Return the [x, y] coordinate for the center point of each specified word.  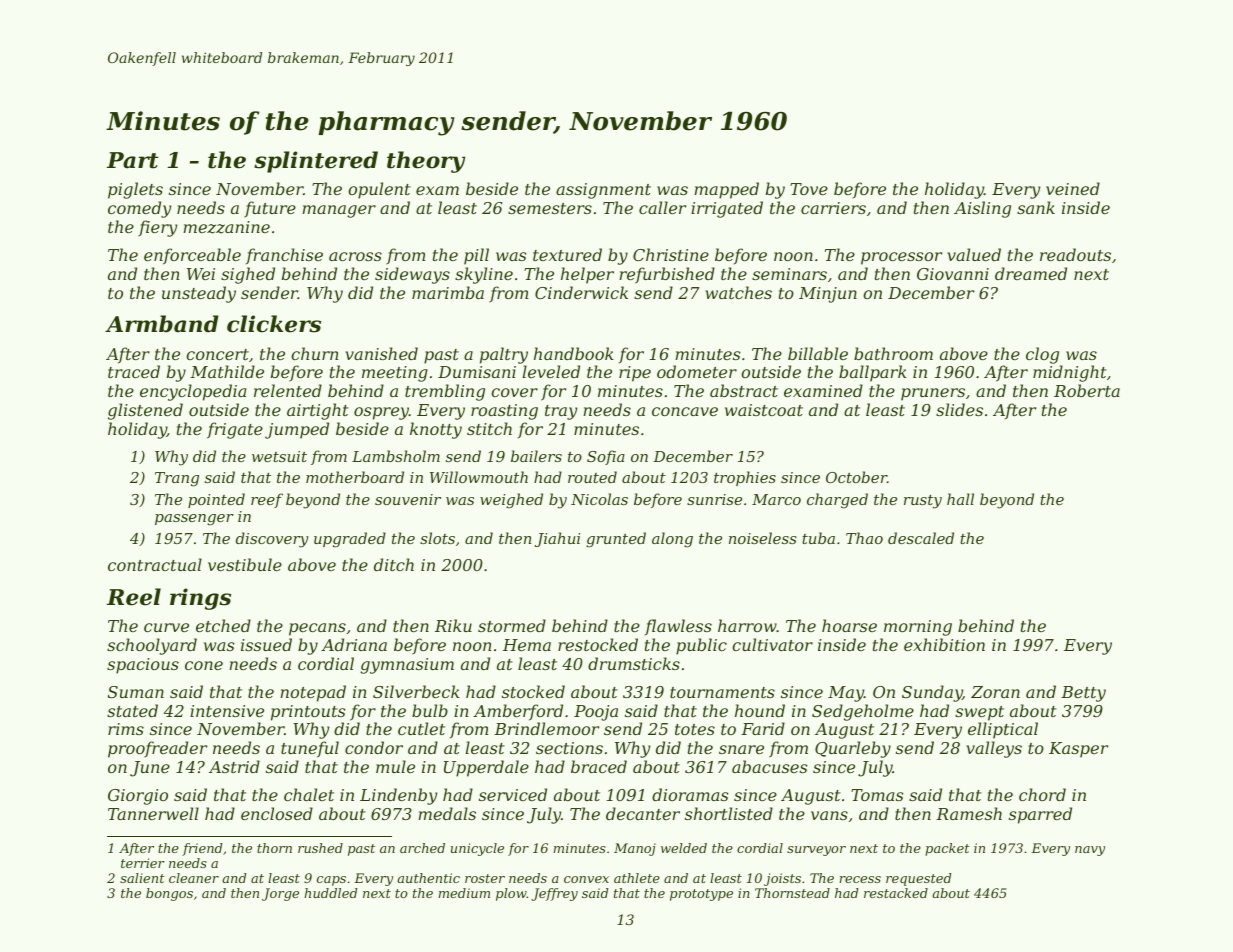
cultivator [772, 644]
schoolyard [152, 646]
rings [200, 599]
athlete [637, 878]
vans [829, 815]
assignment [603, 191]
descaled [921, 538]
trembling [445, 392]
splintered [316, 162]
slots [437, 538]
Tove [809, 189]
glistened [145, 411]
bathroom [893, 353]
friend [202, 849]
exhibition [944, 644]
